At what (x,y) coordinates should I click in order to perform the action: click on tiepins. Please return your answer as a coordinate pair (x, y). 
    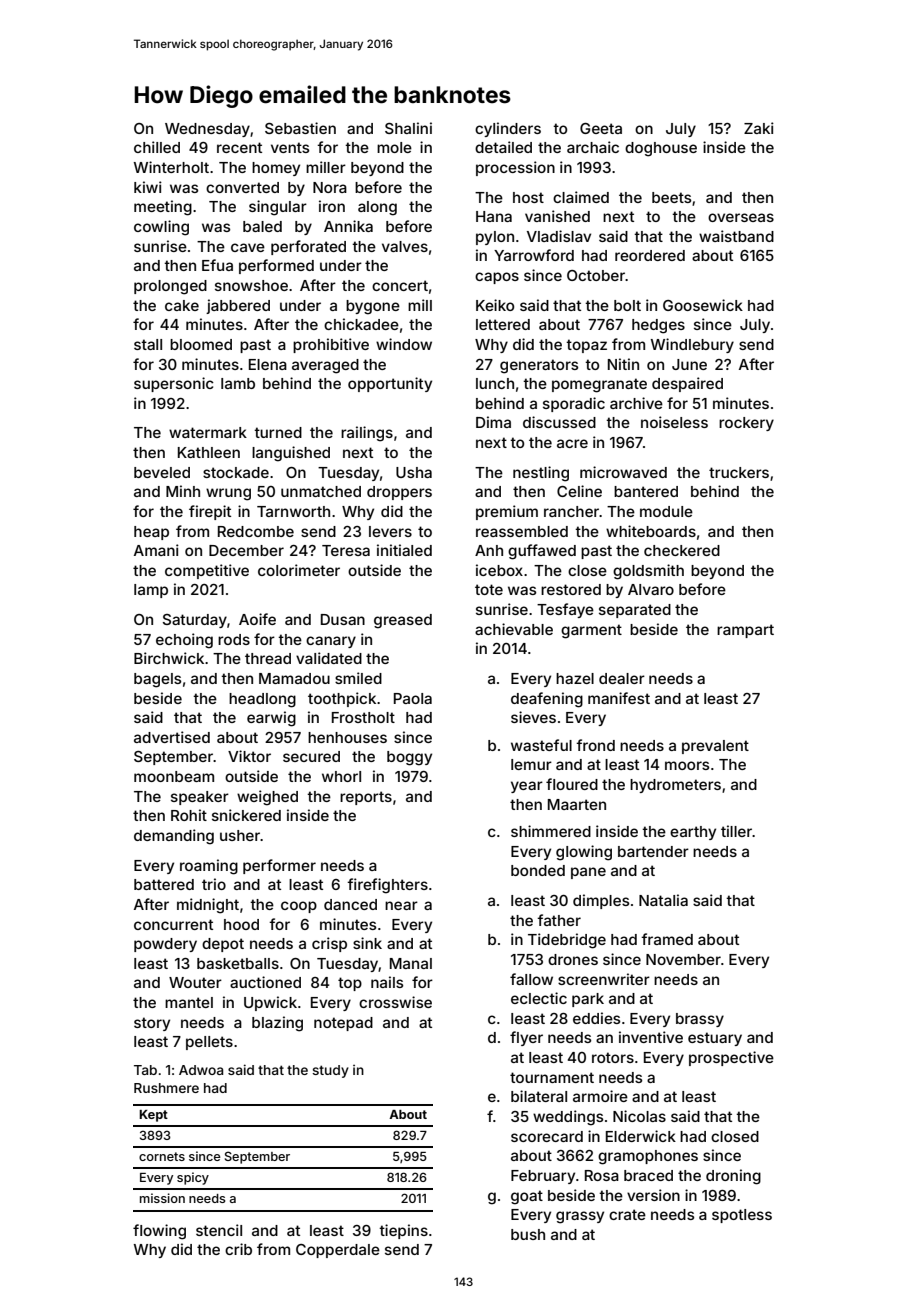
    Looking at the image, I should click on (403, 1231).
